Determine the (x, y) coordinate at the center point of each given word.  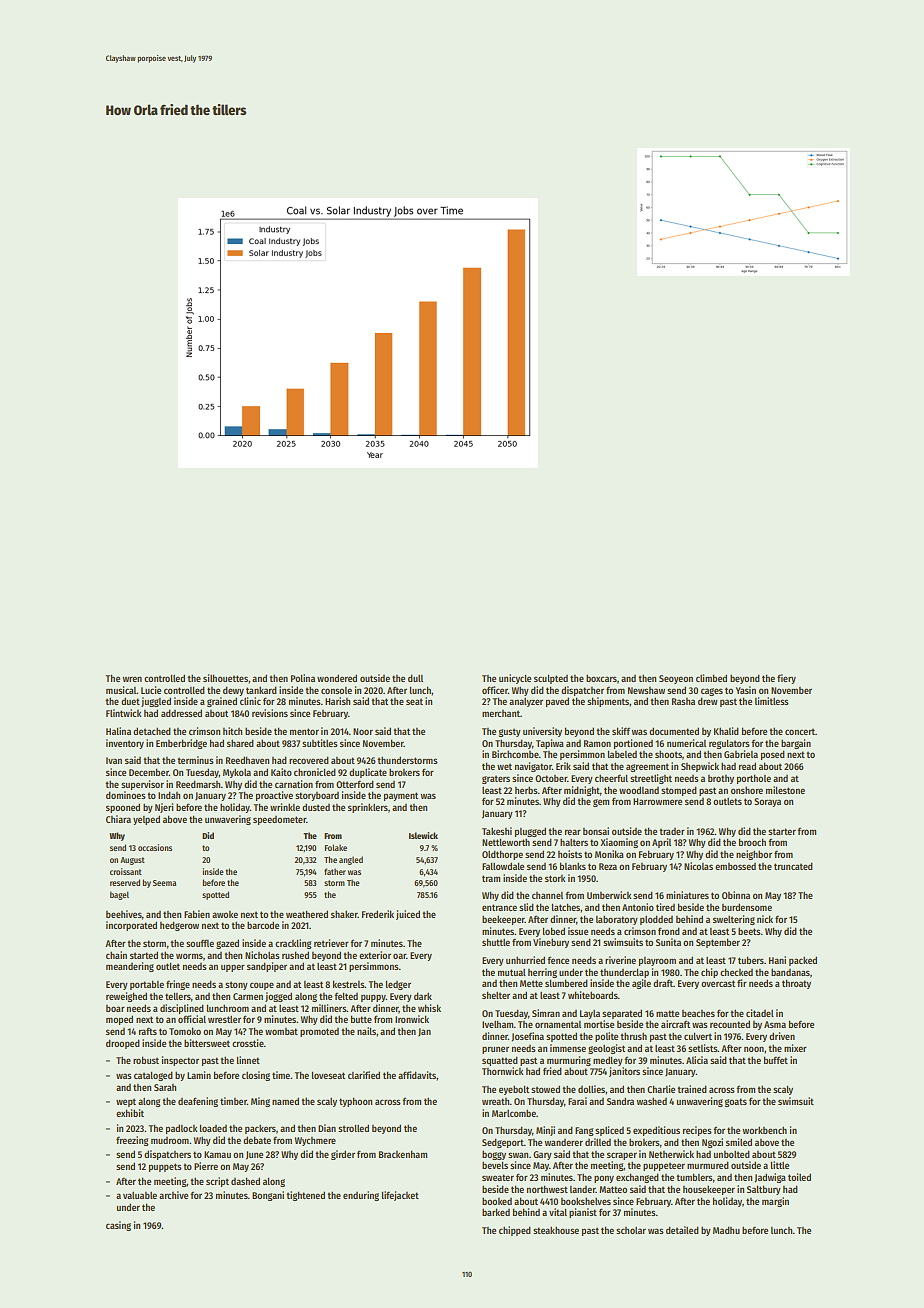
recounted (730, 1024)
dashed (245, 1181)
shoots (668, 754)
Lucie (151, 690)
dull (415, 678)
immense (568, 1048)
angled (351, 860)
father (335, 871)
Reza (608, 866)
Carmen (248, 996)
